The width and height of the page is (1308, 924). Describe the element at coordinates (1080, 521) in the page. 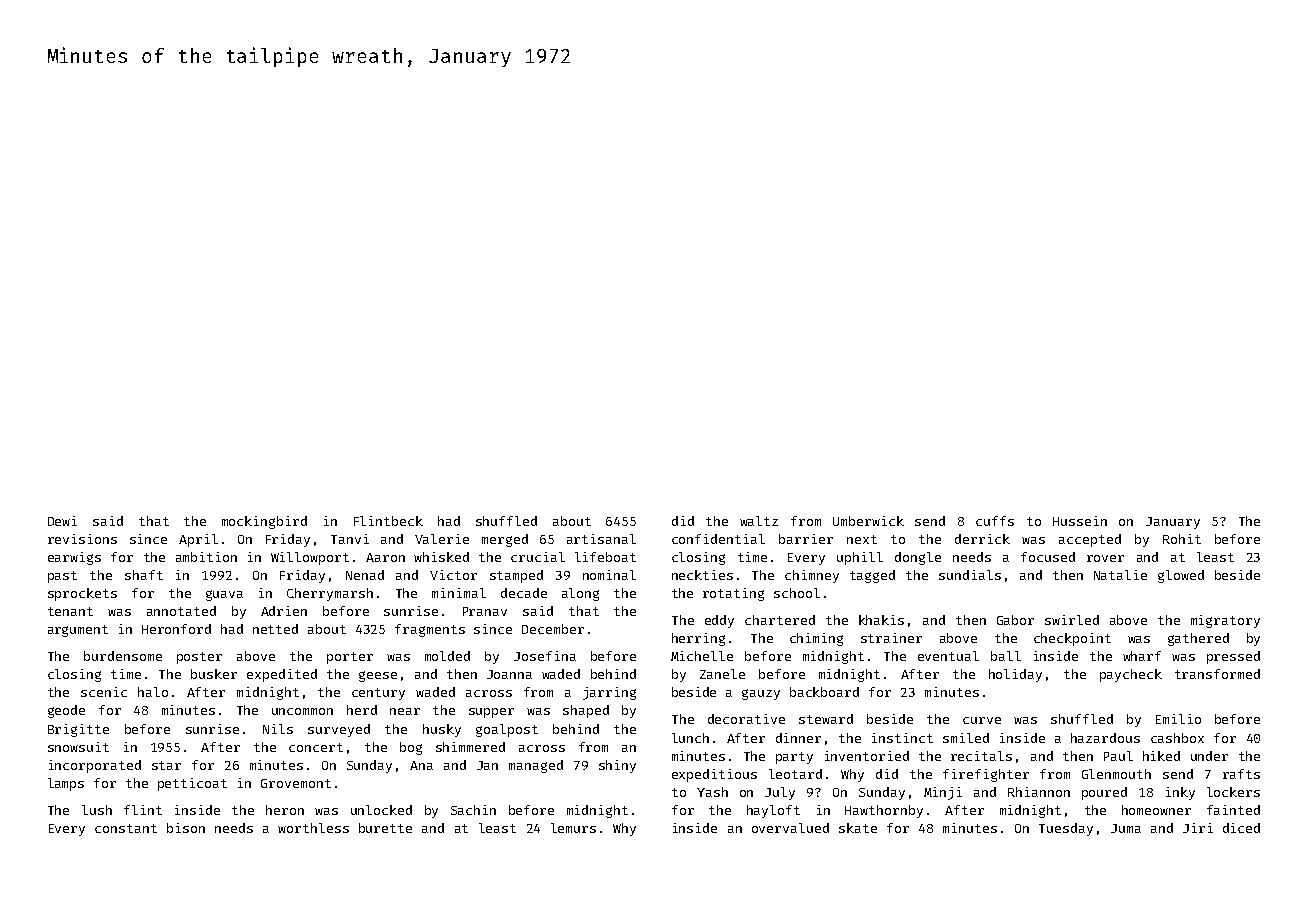

I see `Hussein` at that location.
